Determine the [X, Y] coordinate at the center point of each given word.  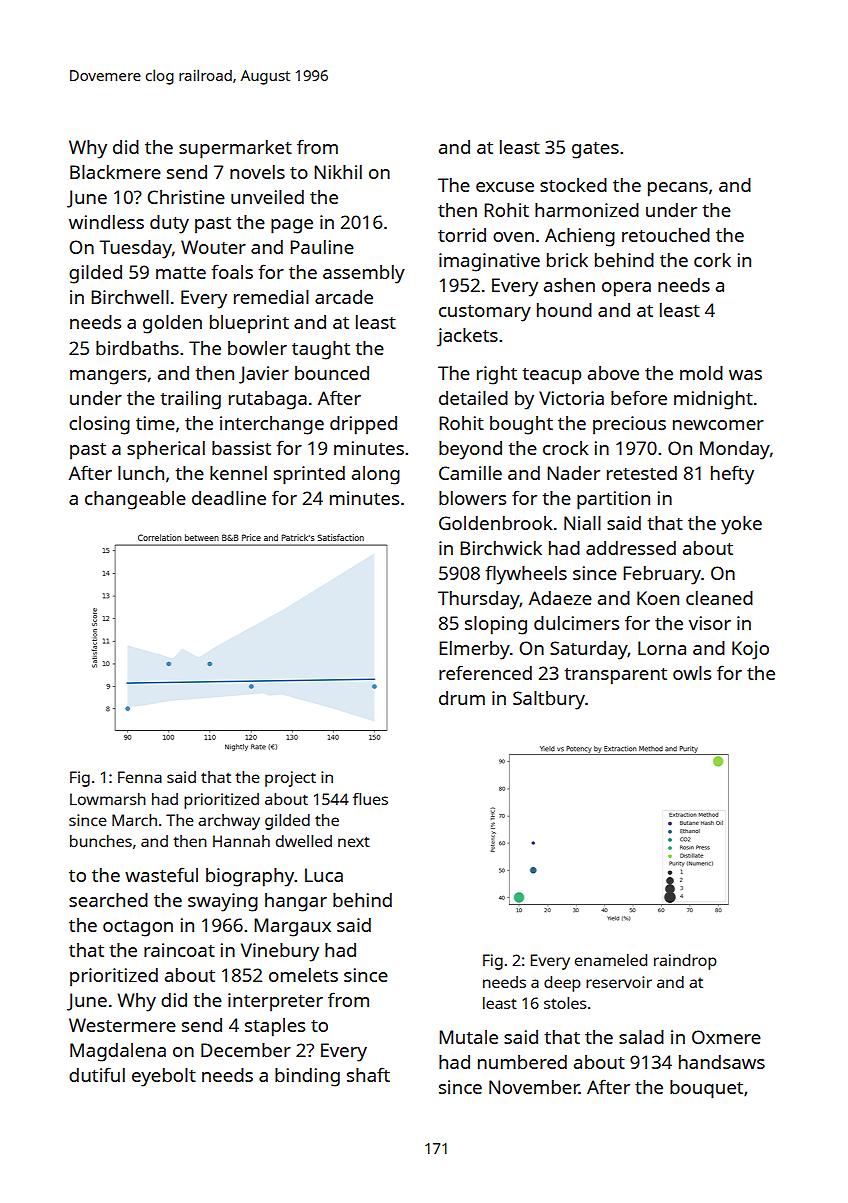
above [613, 373]
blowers [472, 498]
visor [710, 623]
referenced [485, 672]
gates [595, 150]
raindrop [685, 962]
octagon [138, 928]
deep [562, 984]
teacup [551, 376]
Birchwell [130, 297]
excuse [505, 187]
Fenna [140, 777]
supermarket [235, 149]
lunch [141, 473]
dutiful [97, 1074]
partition [613, 500]
